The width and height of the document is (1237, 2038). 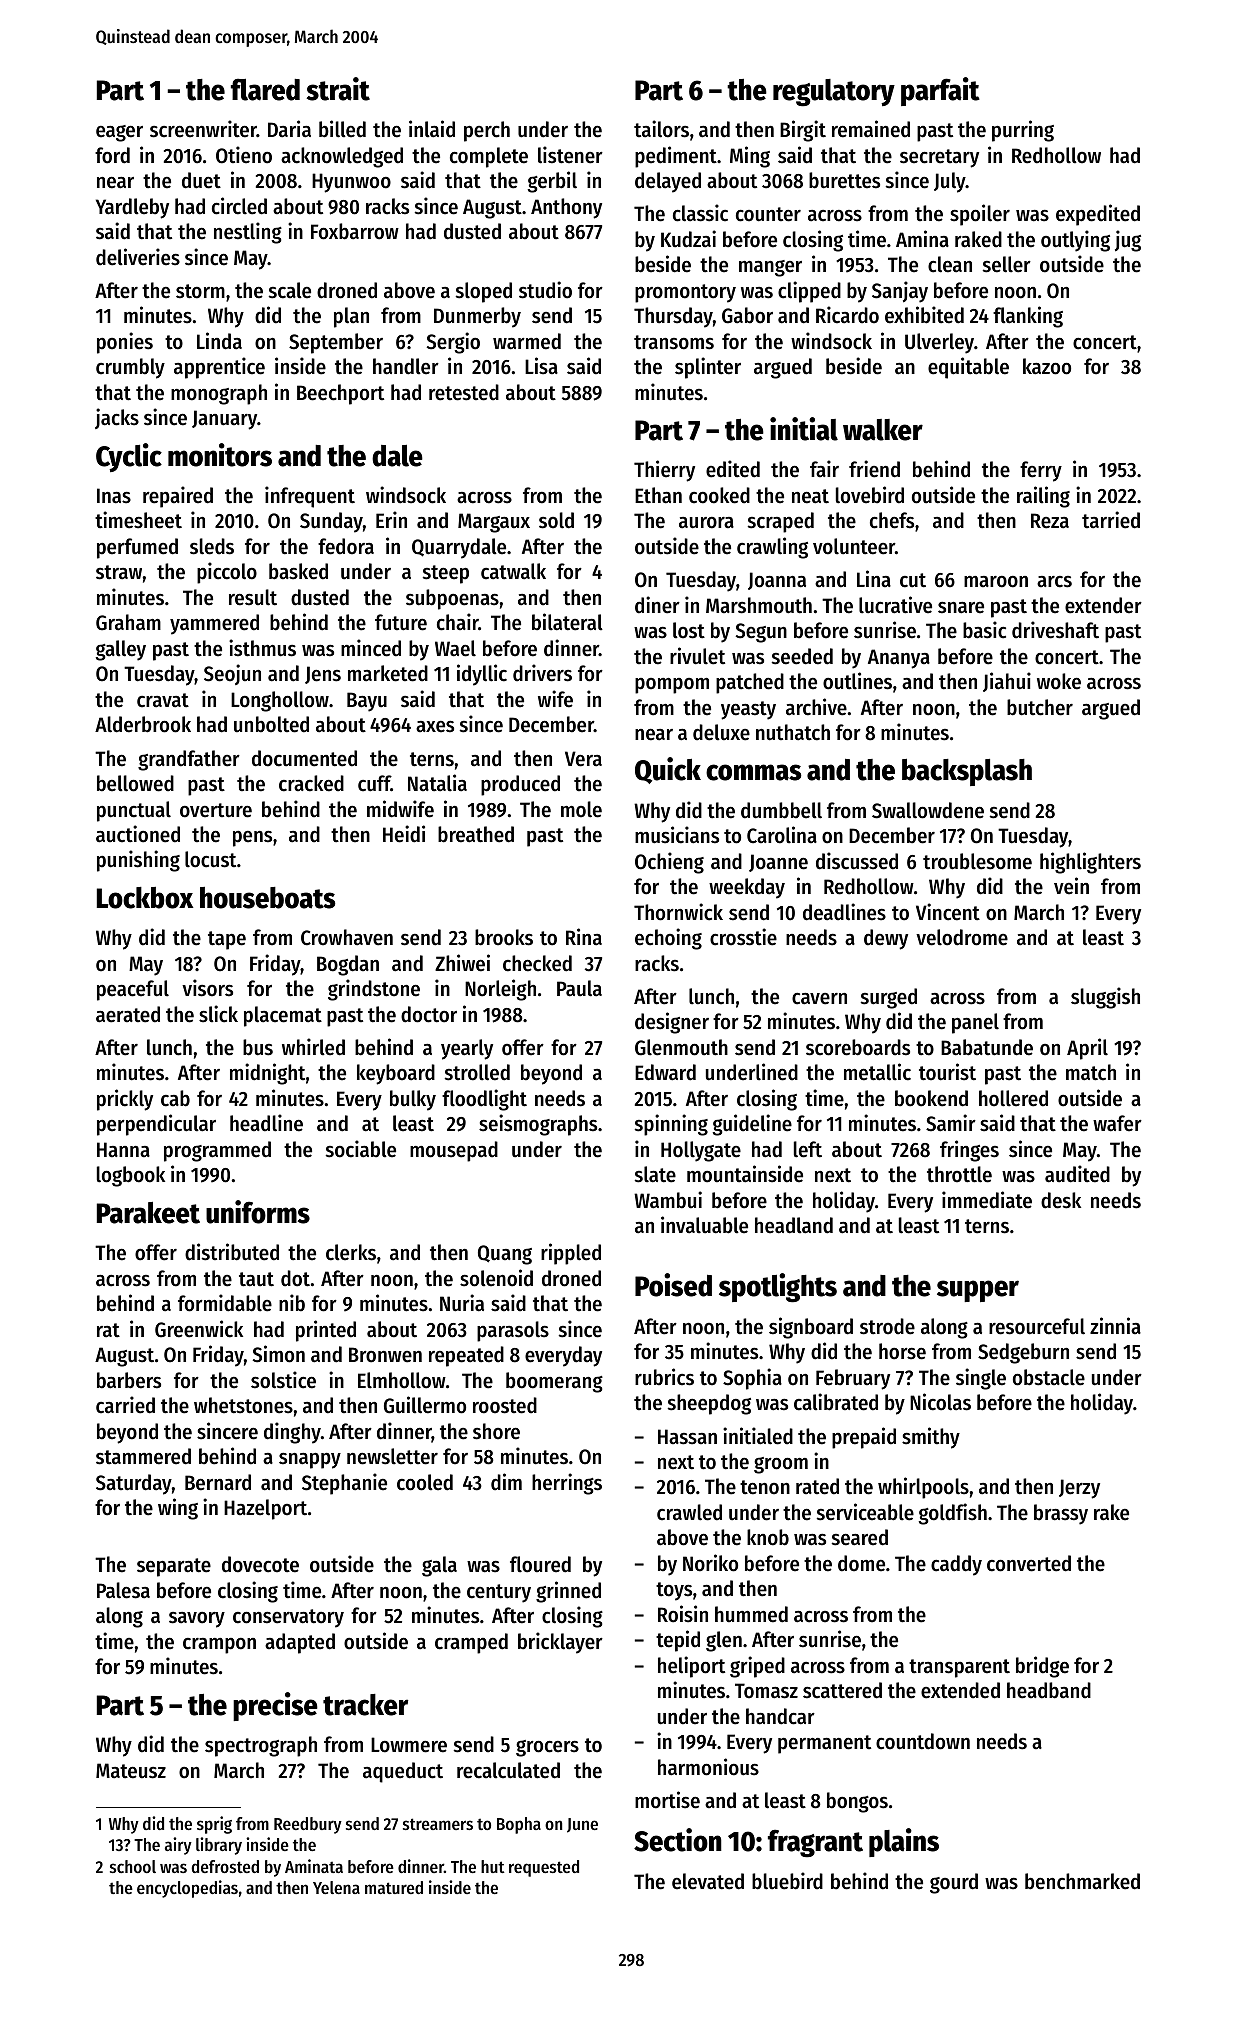 I want to click on deluxe, so click(x=721, y=732).
